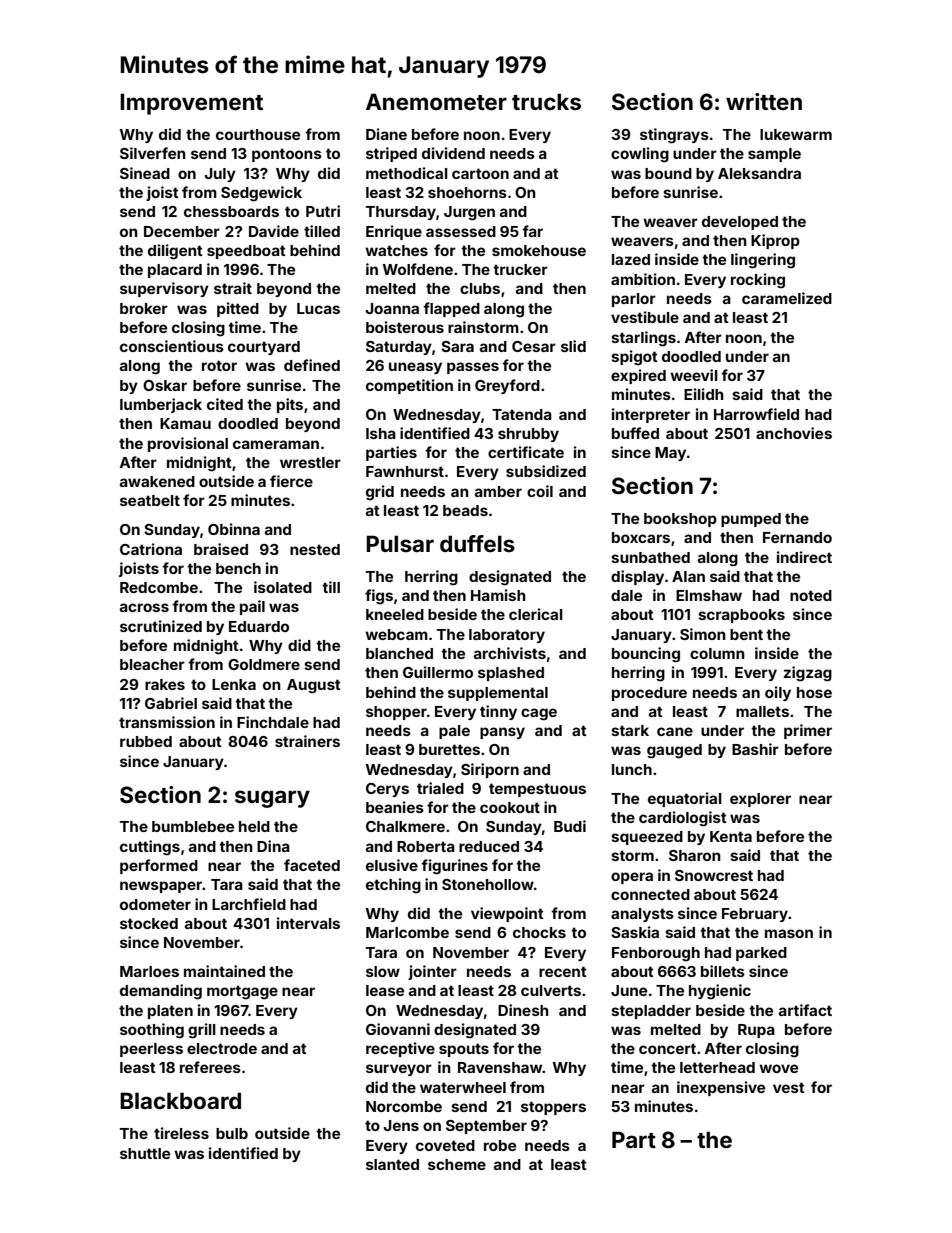 The height and width of the document is (1233, 952). What do you see at coordinates (477, 543) in the document?
I see `duffels` at bounding box center [477, 543].
